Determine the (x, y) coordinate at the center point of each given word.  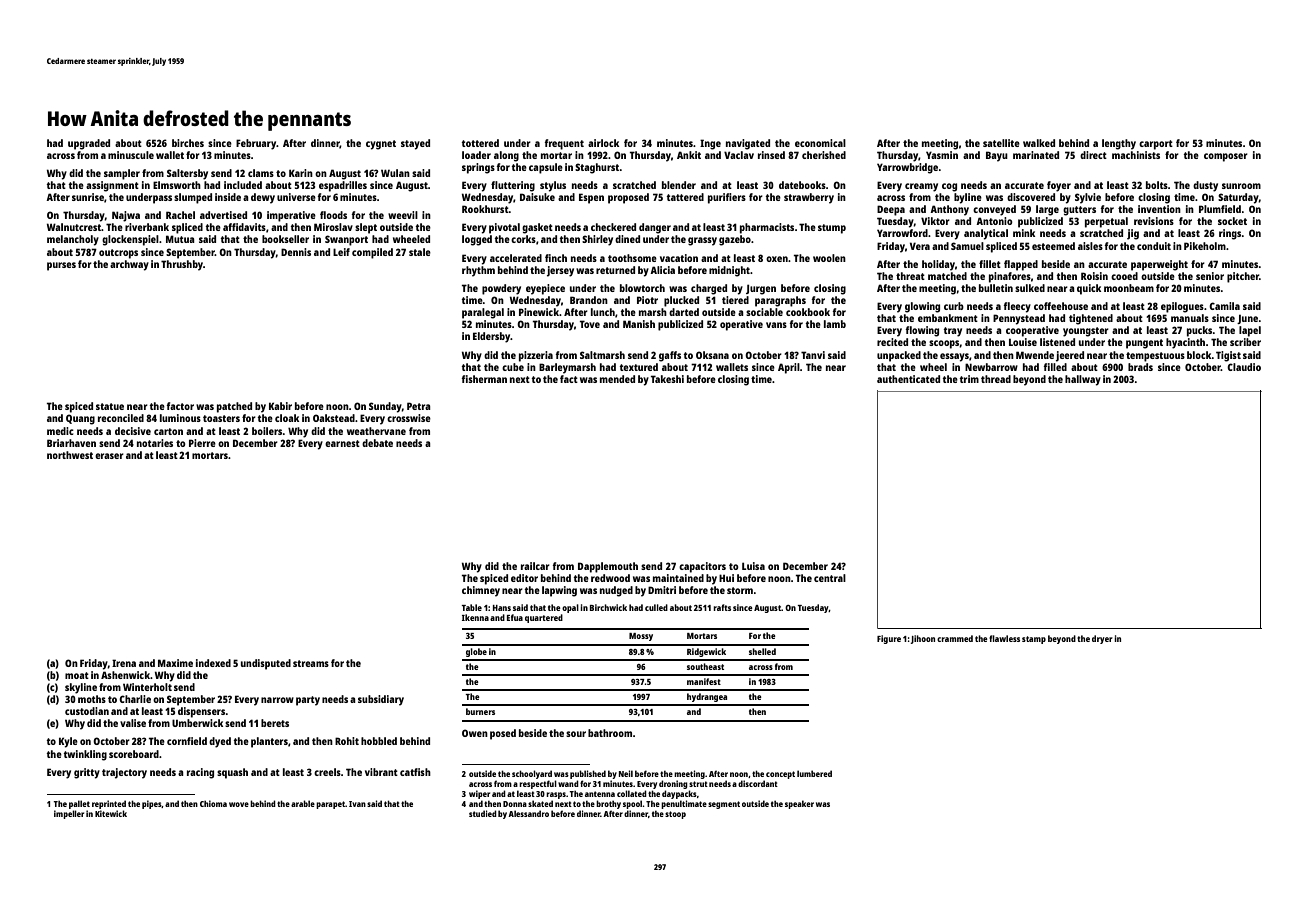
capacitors (702, 567)
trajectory (124, 773)
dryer (1102, 639)
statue (110, 406)
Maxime (175, 663)
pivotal (504, 228)
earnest (342, 443)
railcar (535, 566)
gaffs (670, 356)
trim (969, 379)
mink (1024, 233)
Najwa (126, 216)
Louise (1023, 342)
